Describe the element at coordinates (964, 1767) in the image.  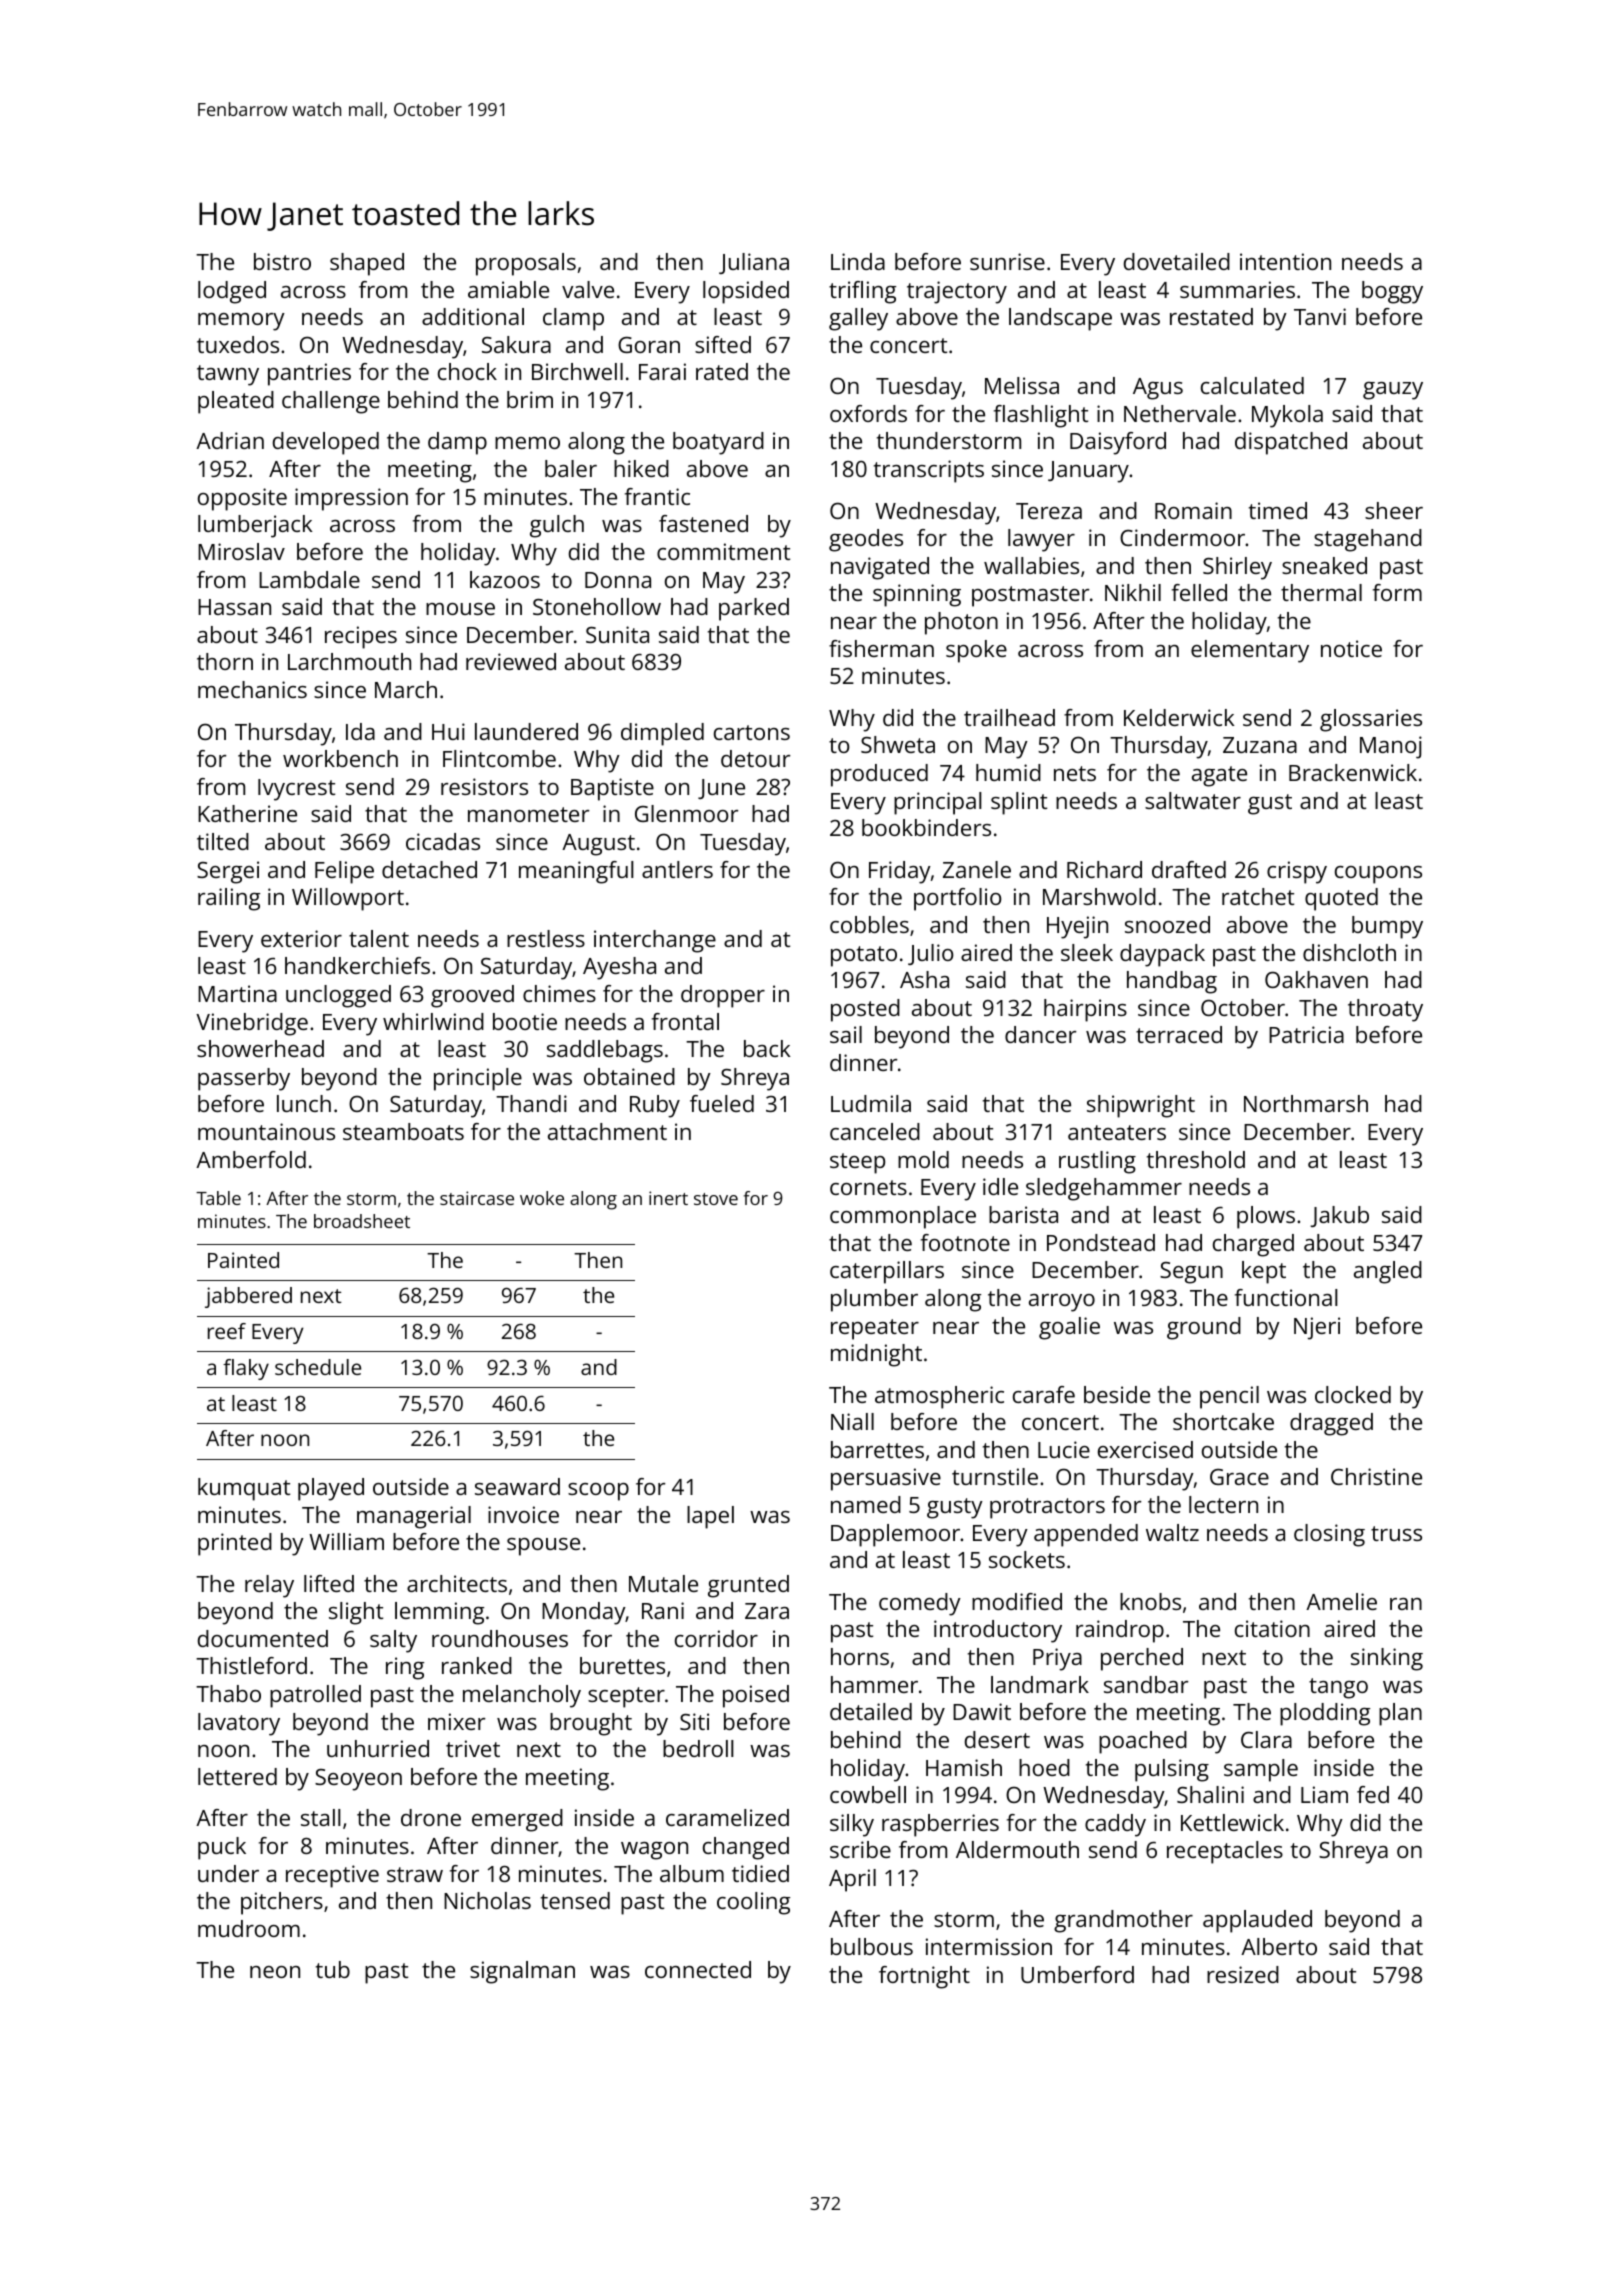
I see `Hamish` at that location.
